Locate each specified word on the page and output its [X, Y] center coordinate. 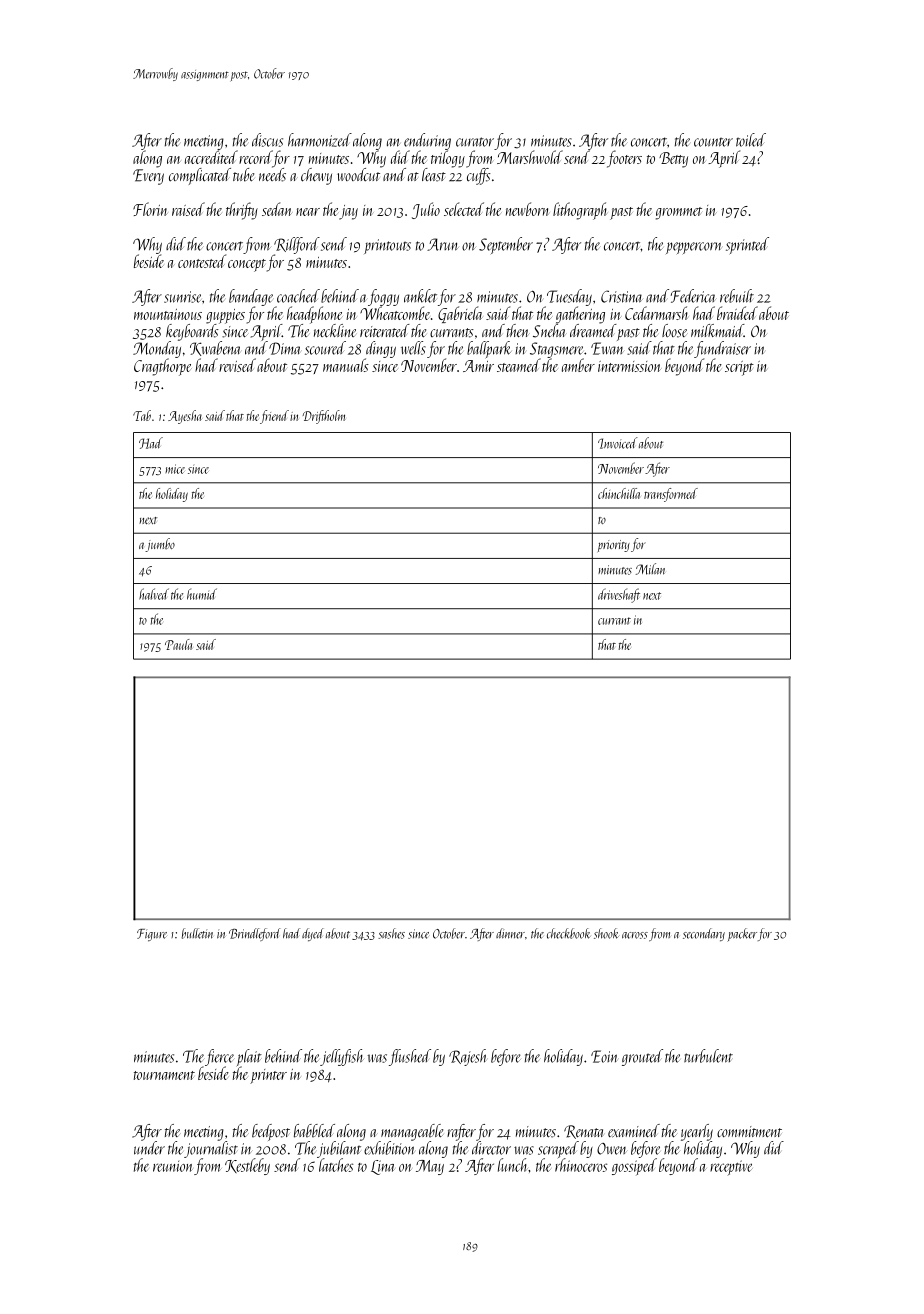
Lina [383, 1167]
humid [202, 594]
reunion [173, 1166]
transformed [671, 495]
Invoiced [618, 443]
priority [614, 546]
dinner [510, 933]
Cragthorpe [163, 367]
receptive [731, 1167]
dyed [312, 934]
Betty [673, 160]
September [506, 245]
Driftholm [324, 417]
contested [202, 261]
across [635, 935]
